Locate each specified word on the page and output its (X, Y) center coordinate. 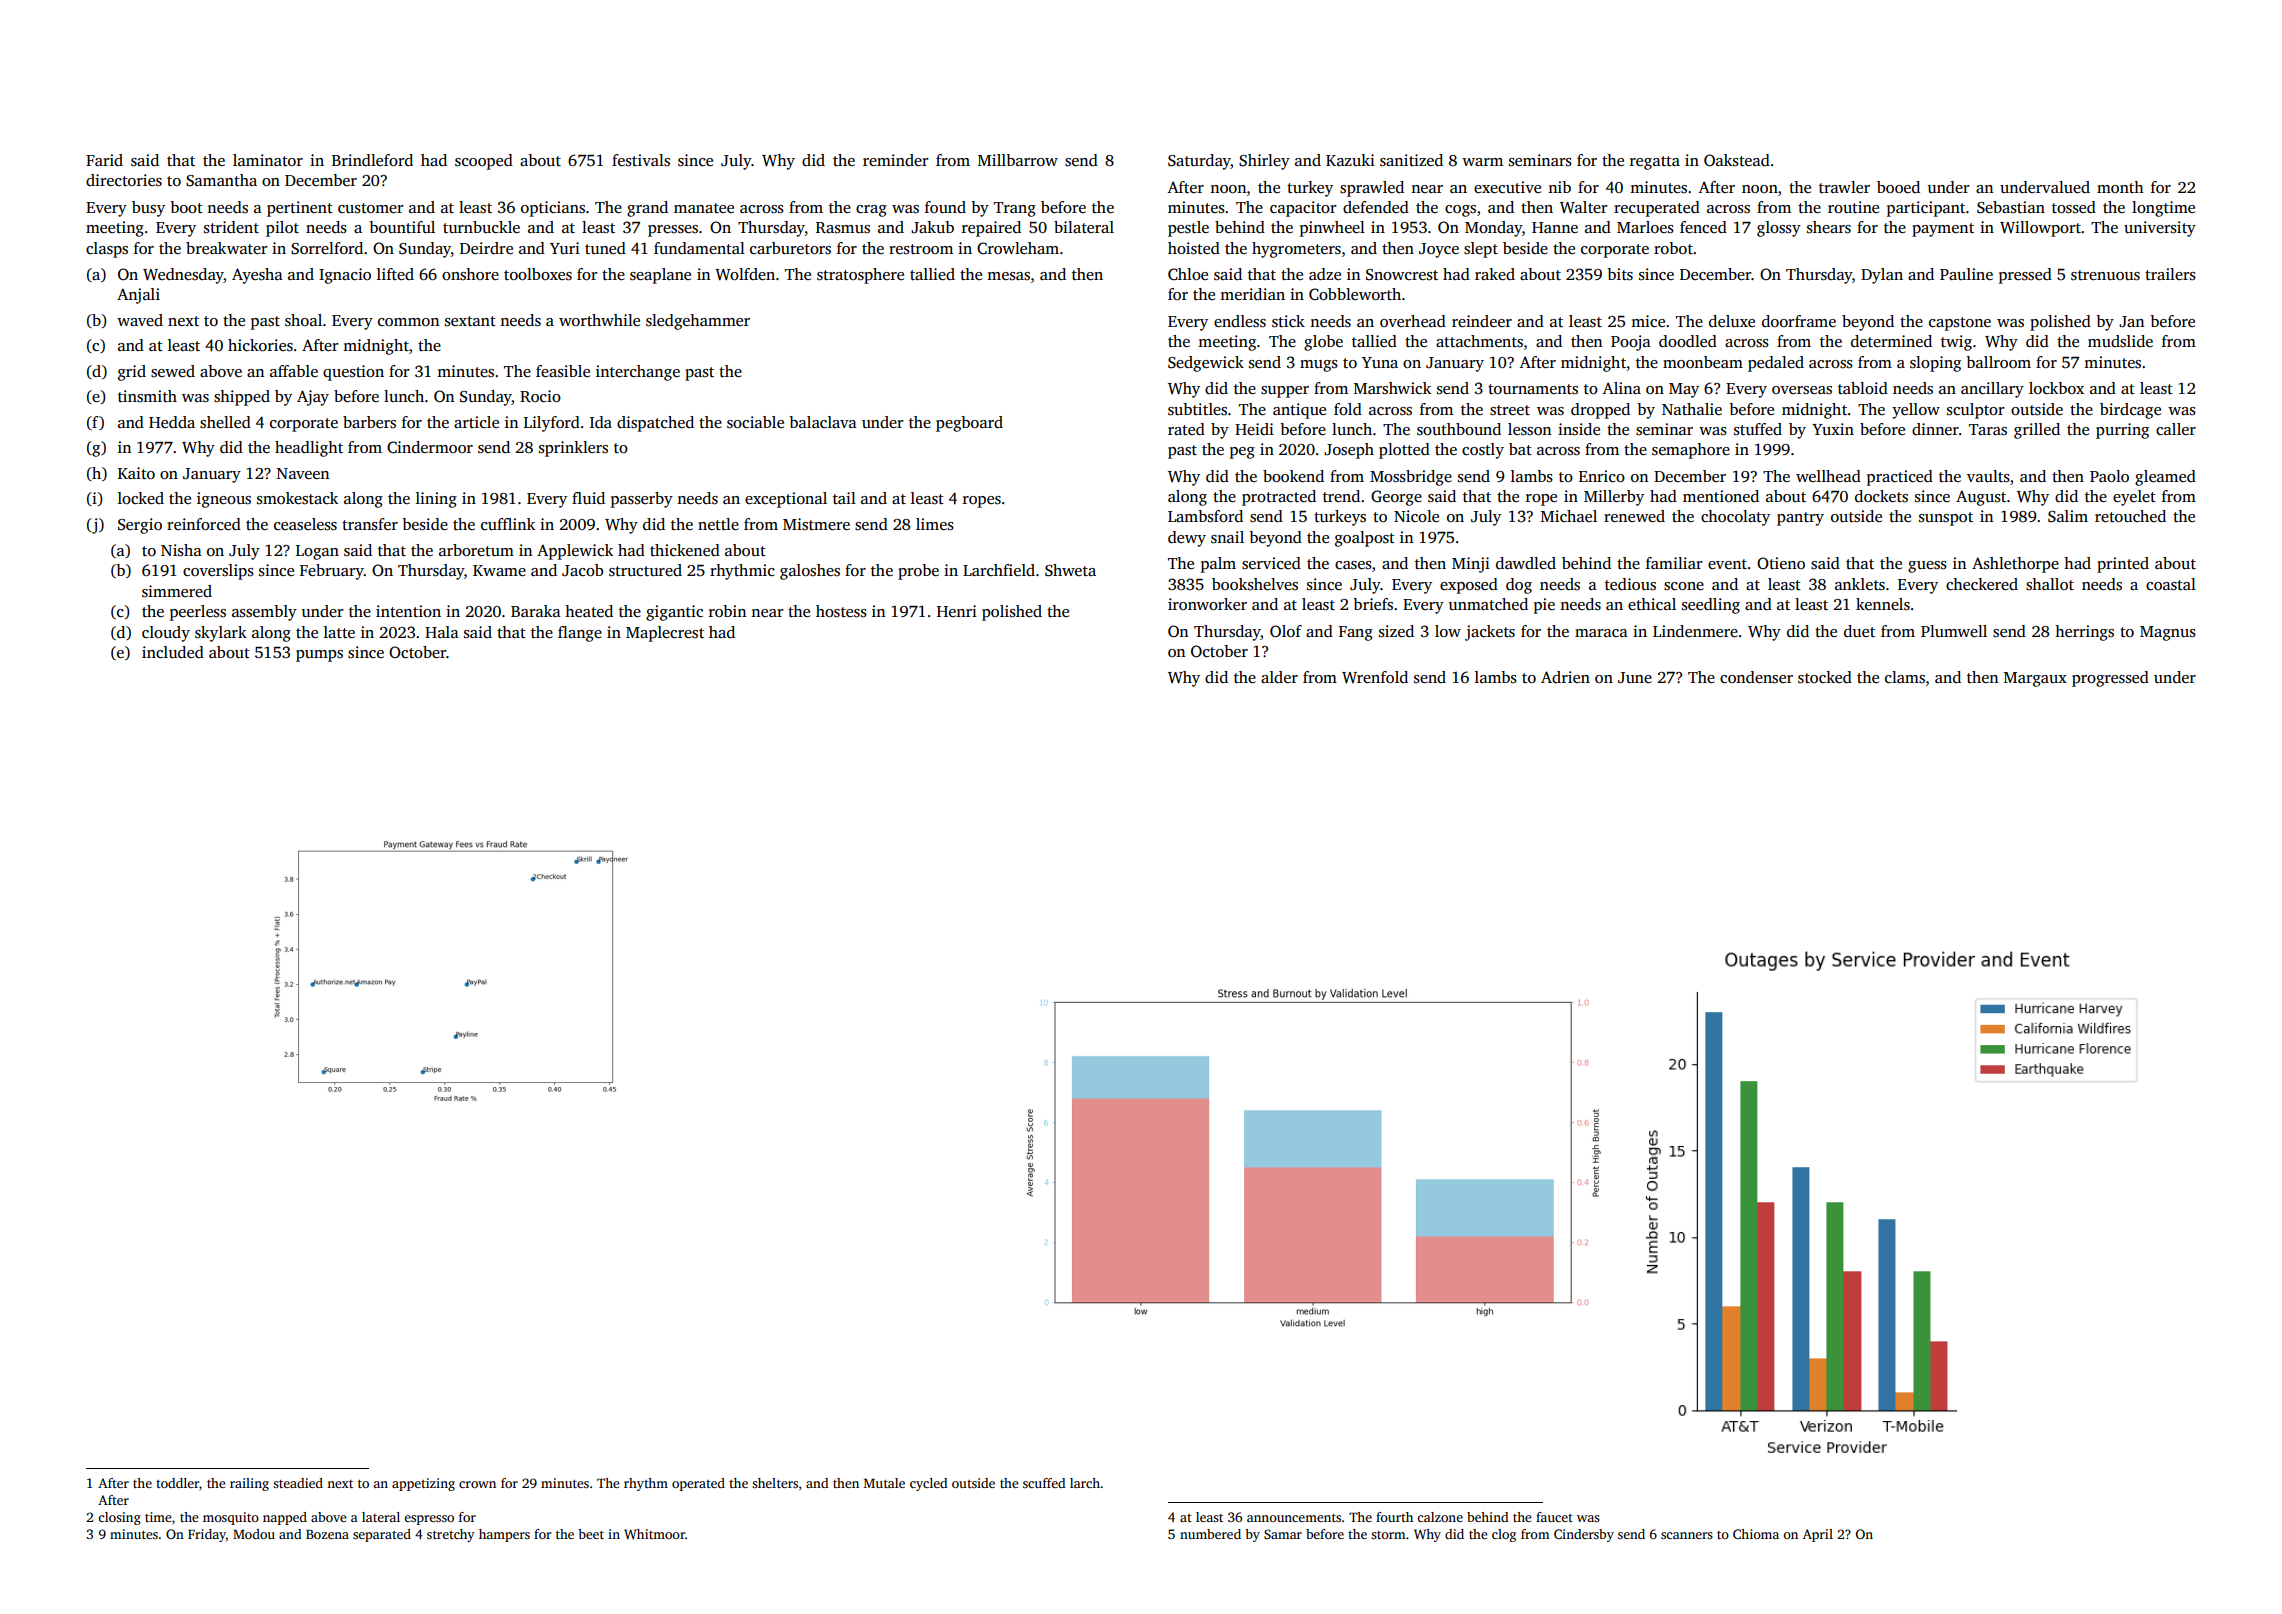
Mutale (884, 1483)
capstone (1960, 324)
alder (1279, 677)
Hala (442, 632)
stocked (1825, 677)
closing (119, 1518)
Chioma (1756, 1534)
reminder (896, 160)
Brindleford (372, 160)
